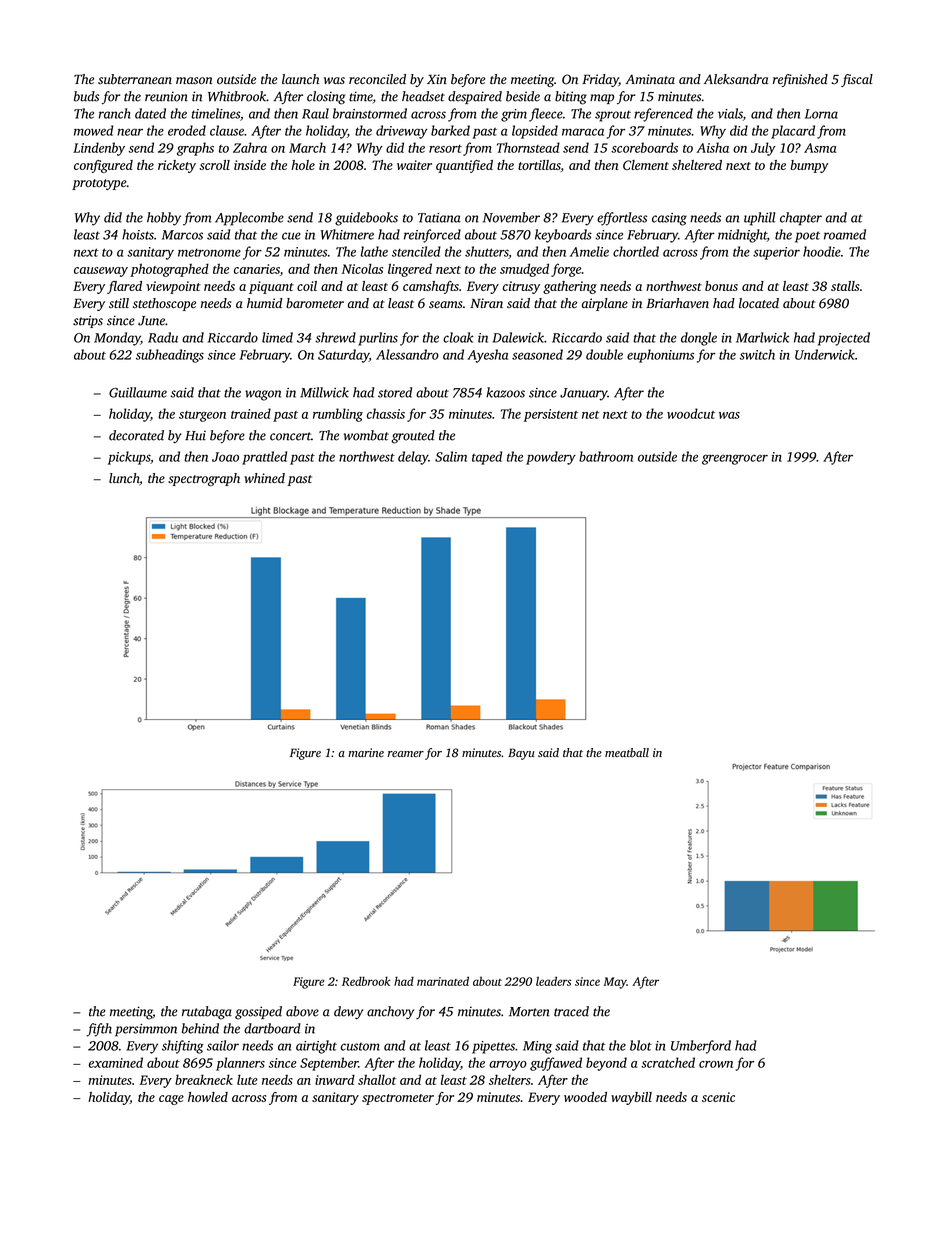  Describe the element at coordinates (571, 1011) in the document. I see `traced` at that location.
